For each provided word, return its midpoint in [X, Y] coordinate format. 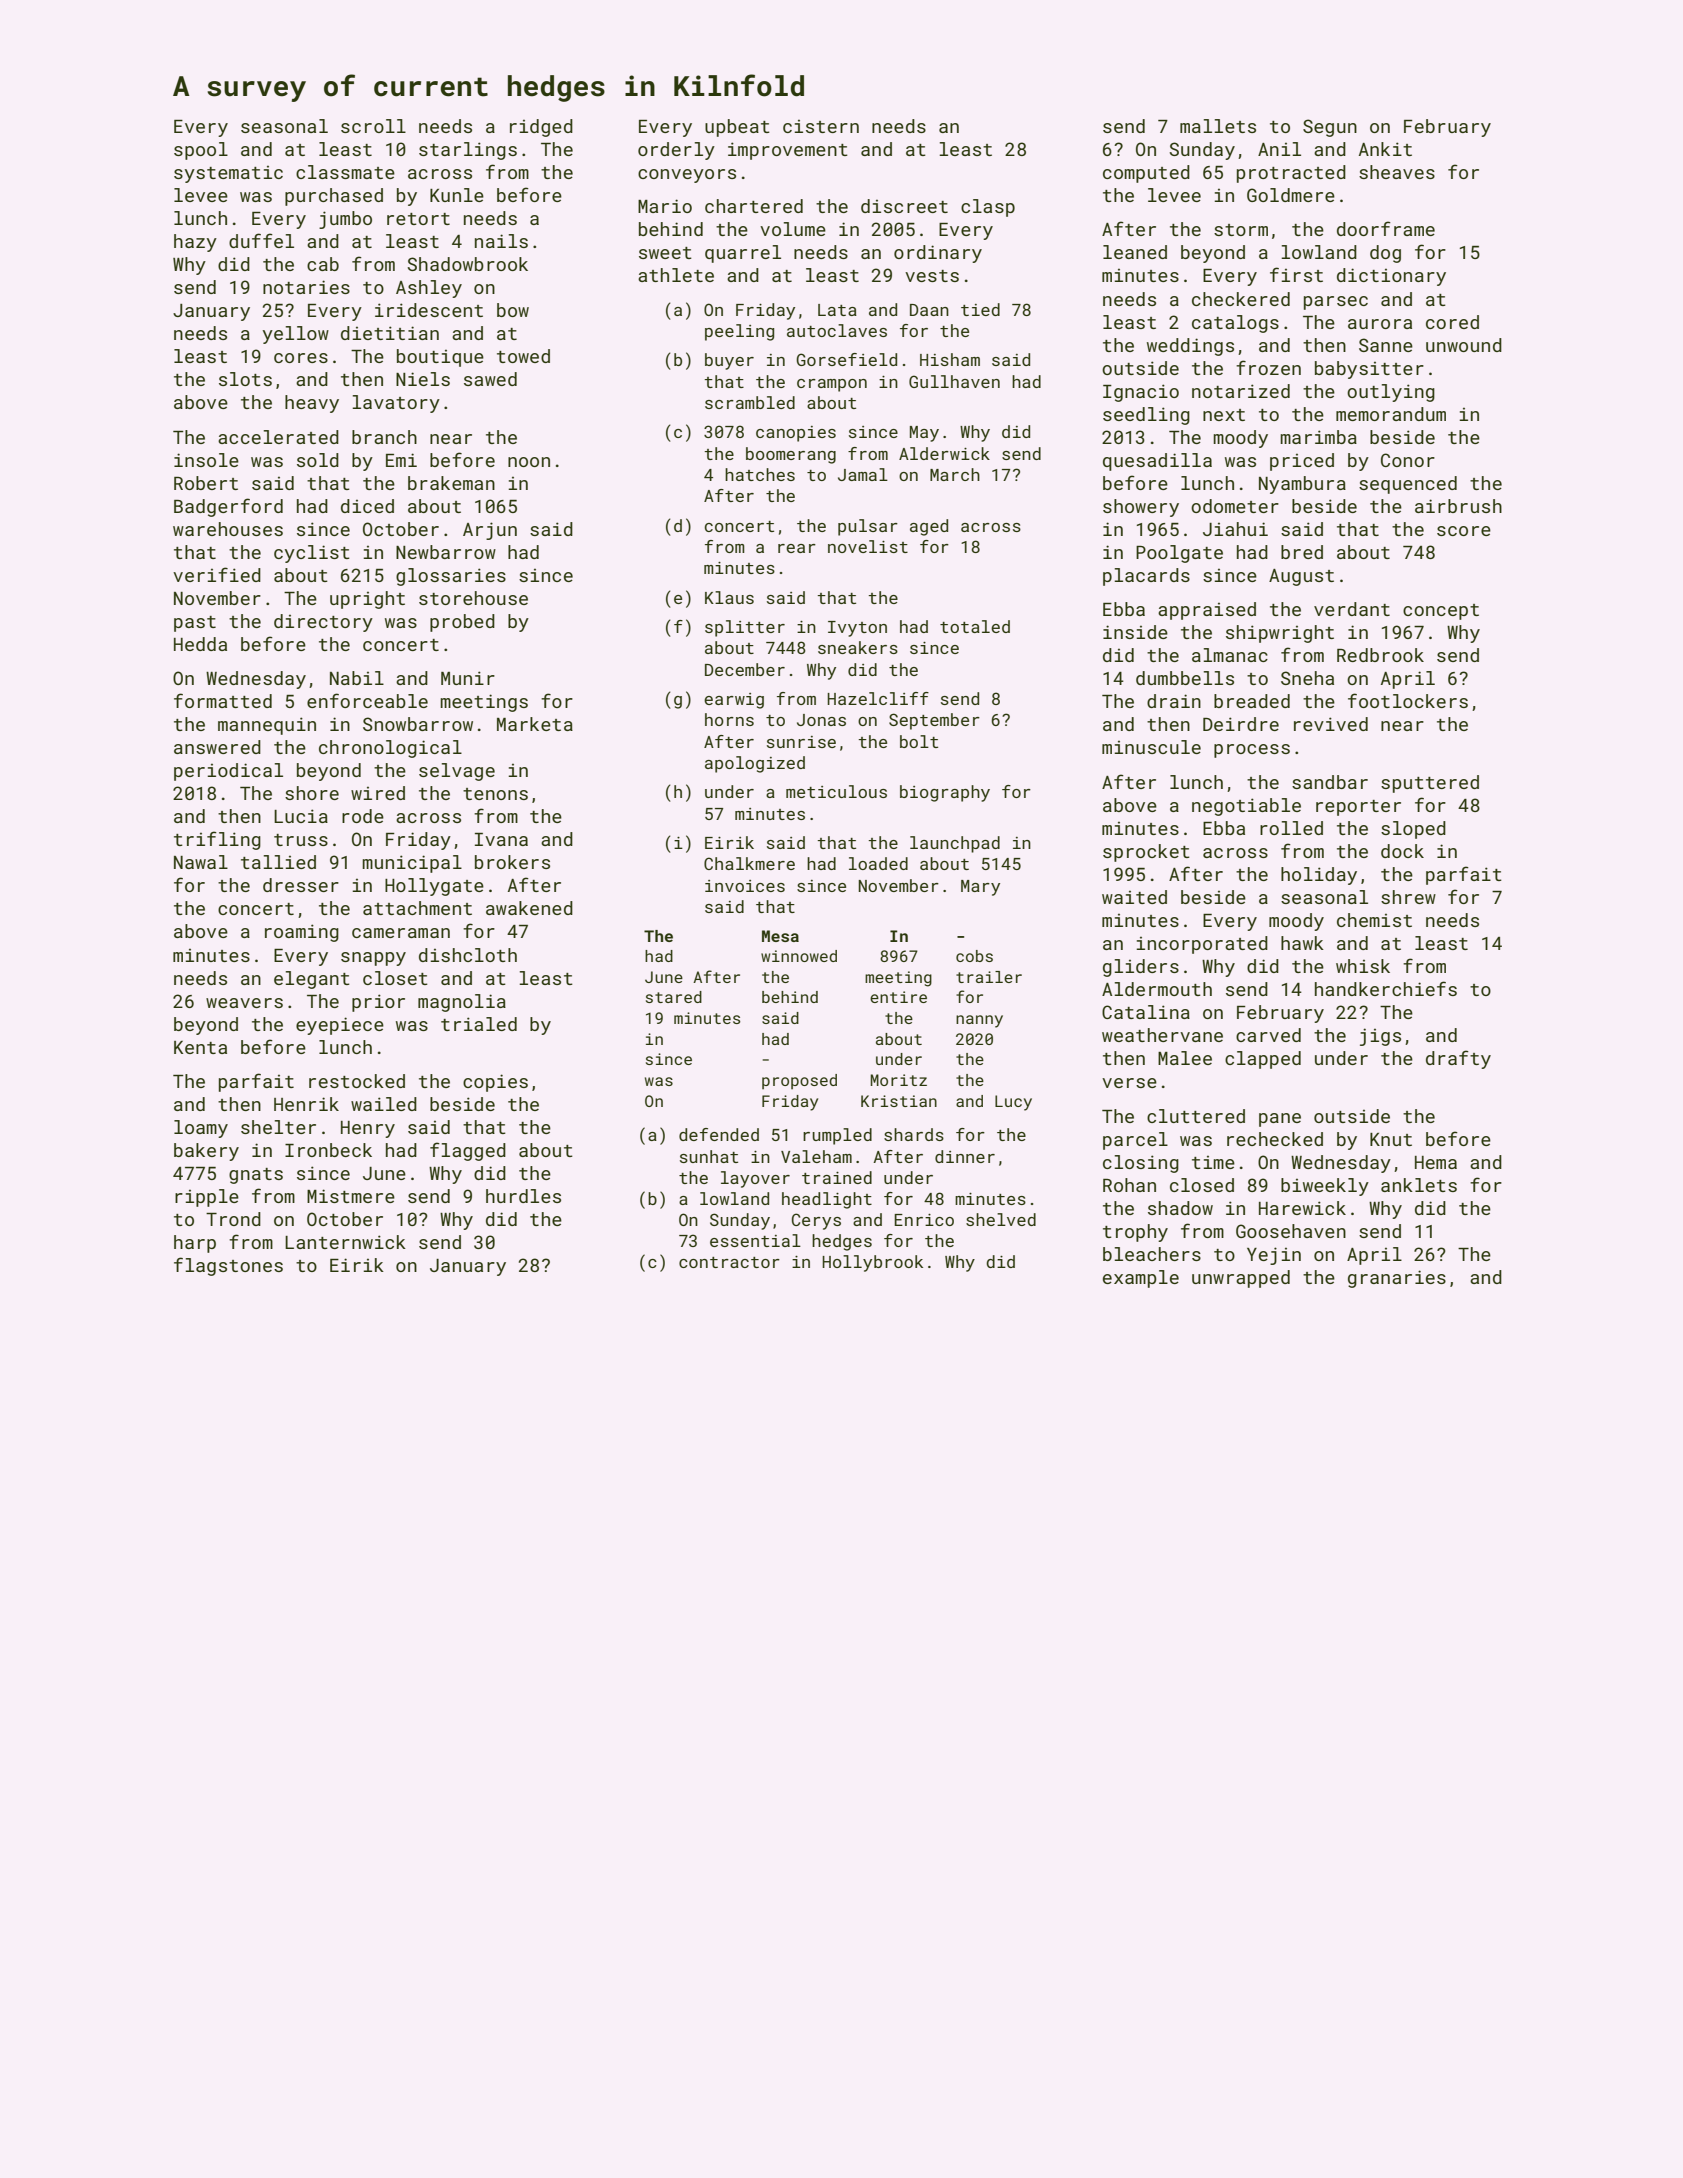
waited [1134, 897]
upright [367, 600]
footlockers [1408, 700]
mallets [1218, 126]
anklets [1419, 1185]
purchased [334, 197]
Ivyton [857, 629]
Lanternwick [345, 1242]
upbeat [737, 128]
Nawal [201, 862]
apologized [755, 764]
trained [837, 1177]
